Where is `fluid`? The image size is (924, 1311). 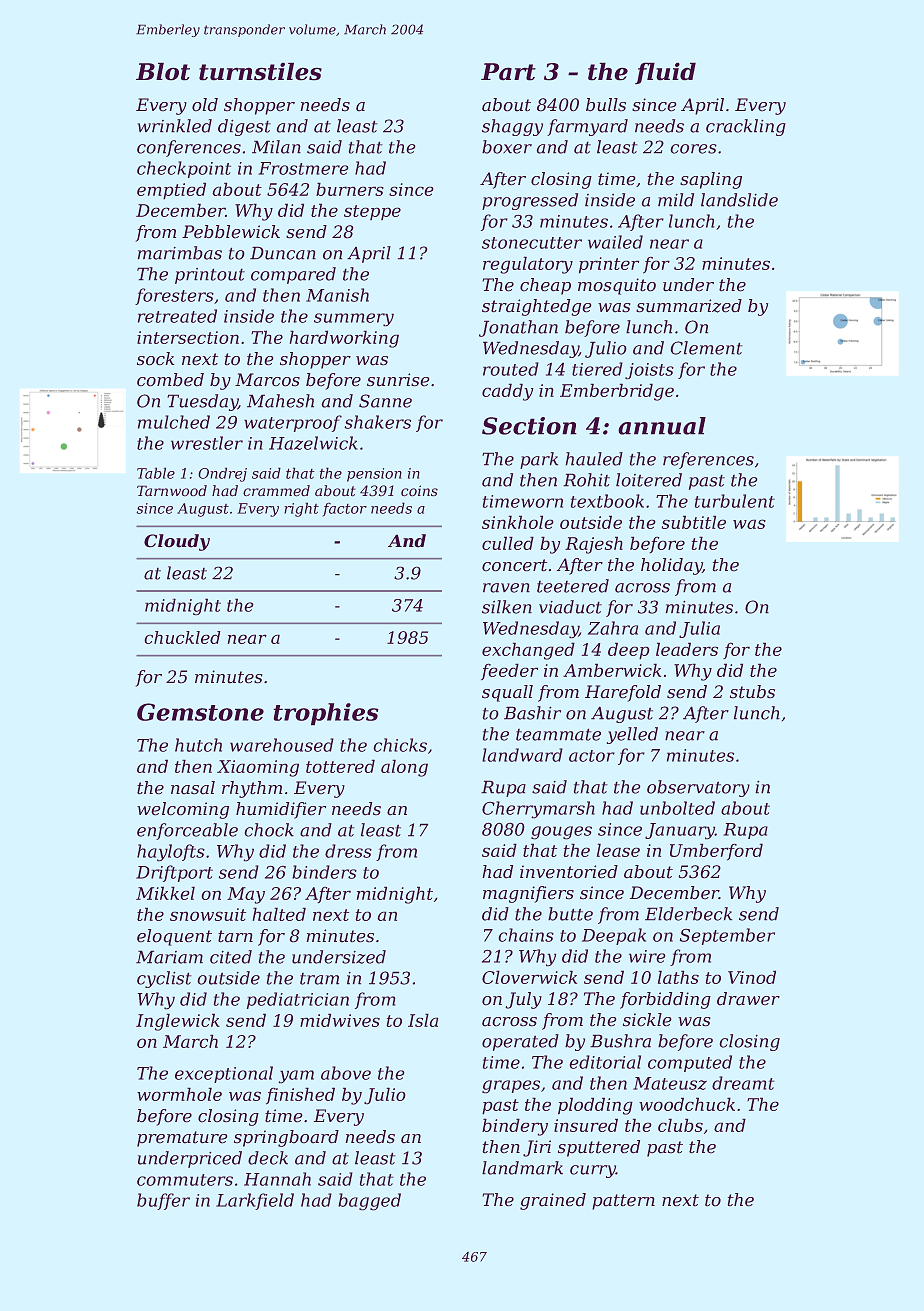 fluid is located at coordinates (665, 73).
